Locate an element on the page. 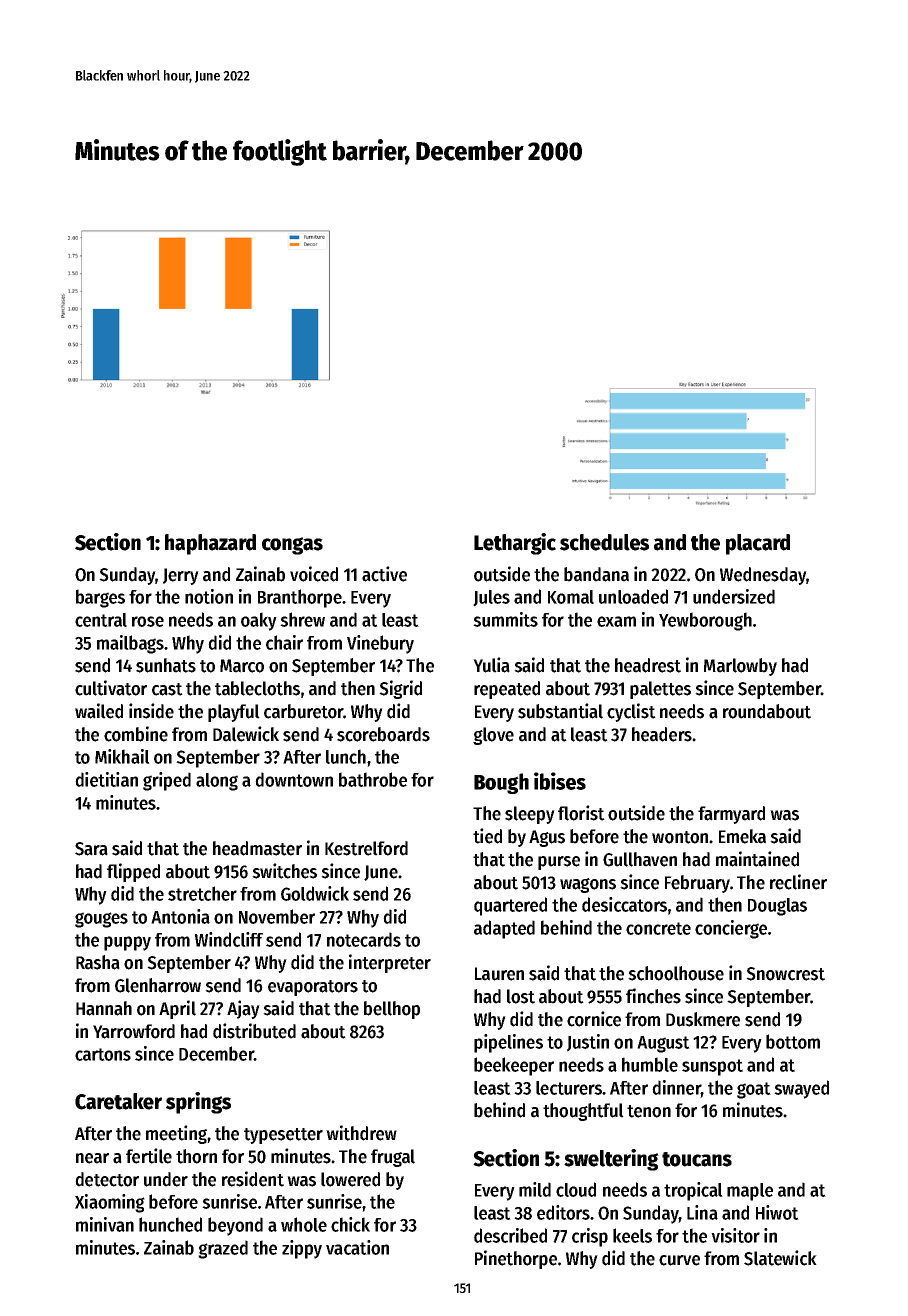 Image resolution: width=908 pixels, height=1316 pixels. combine is located at coordinates (136, 734).
